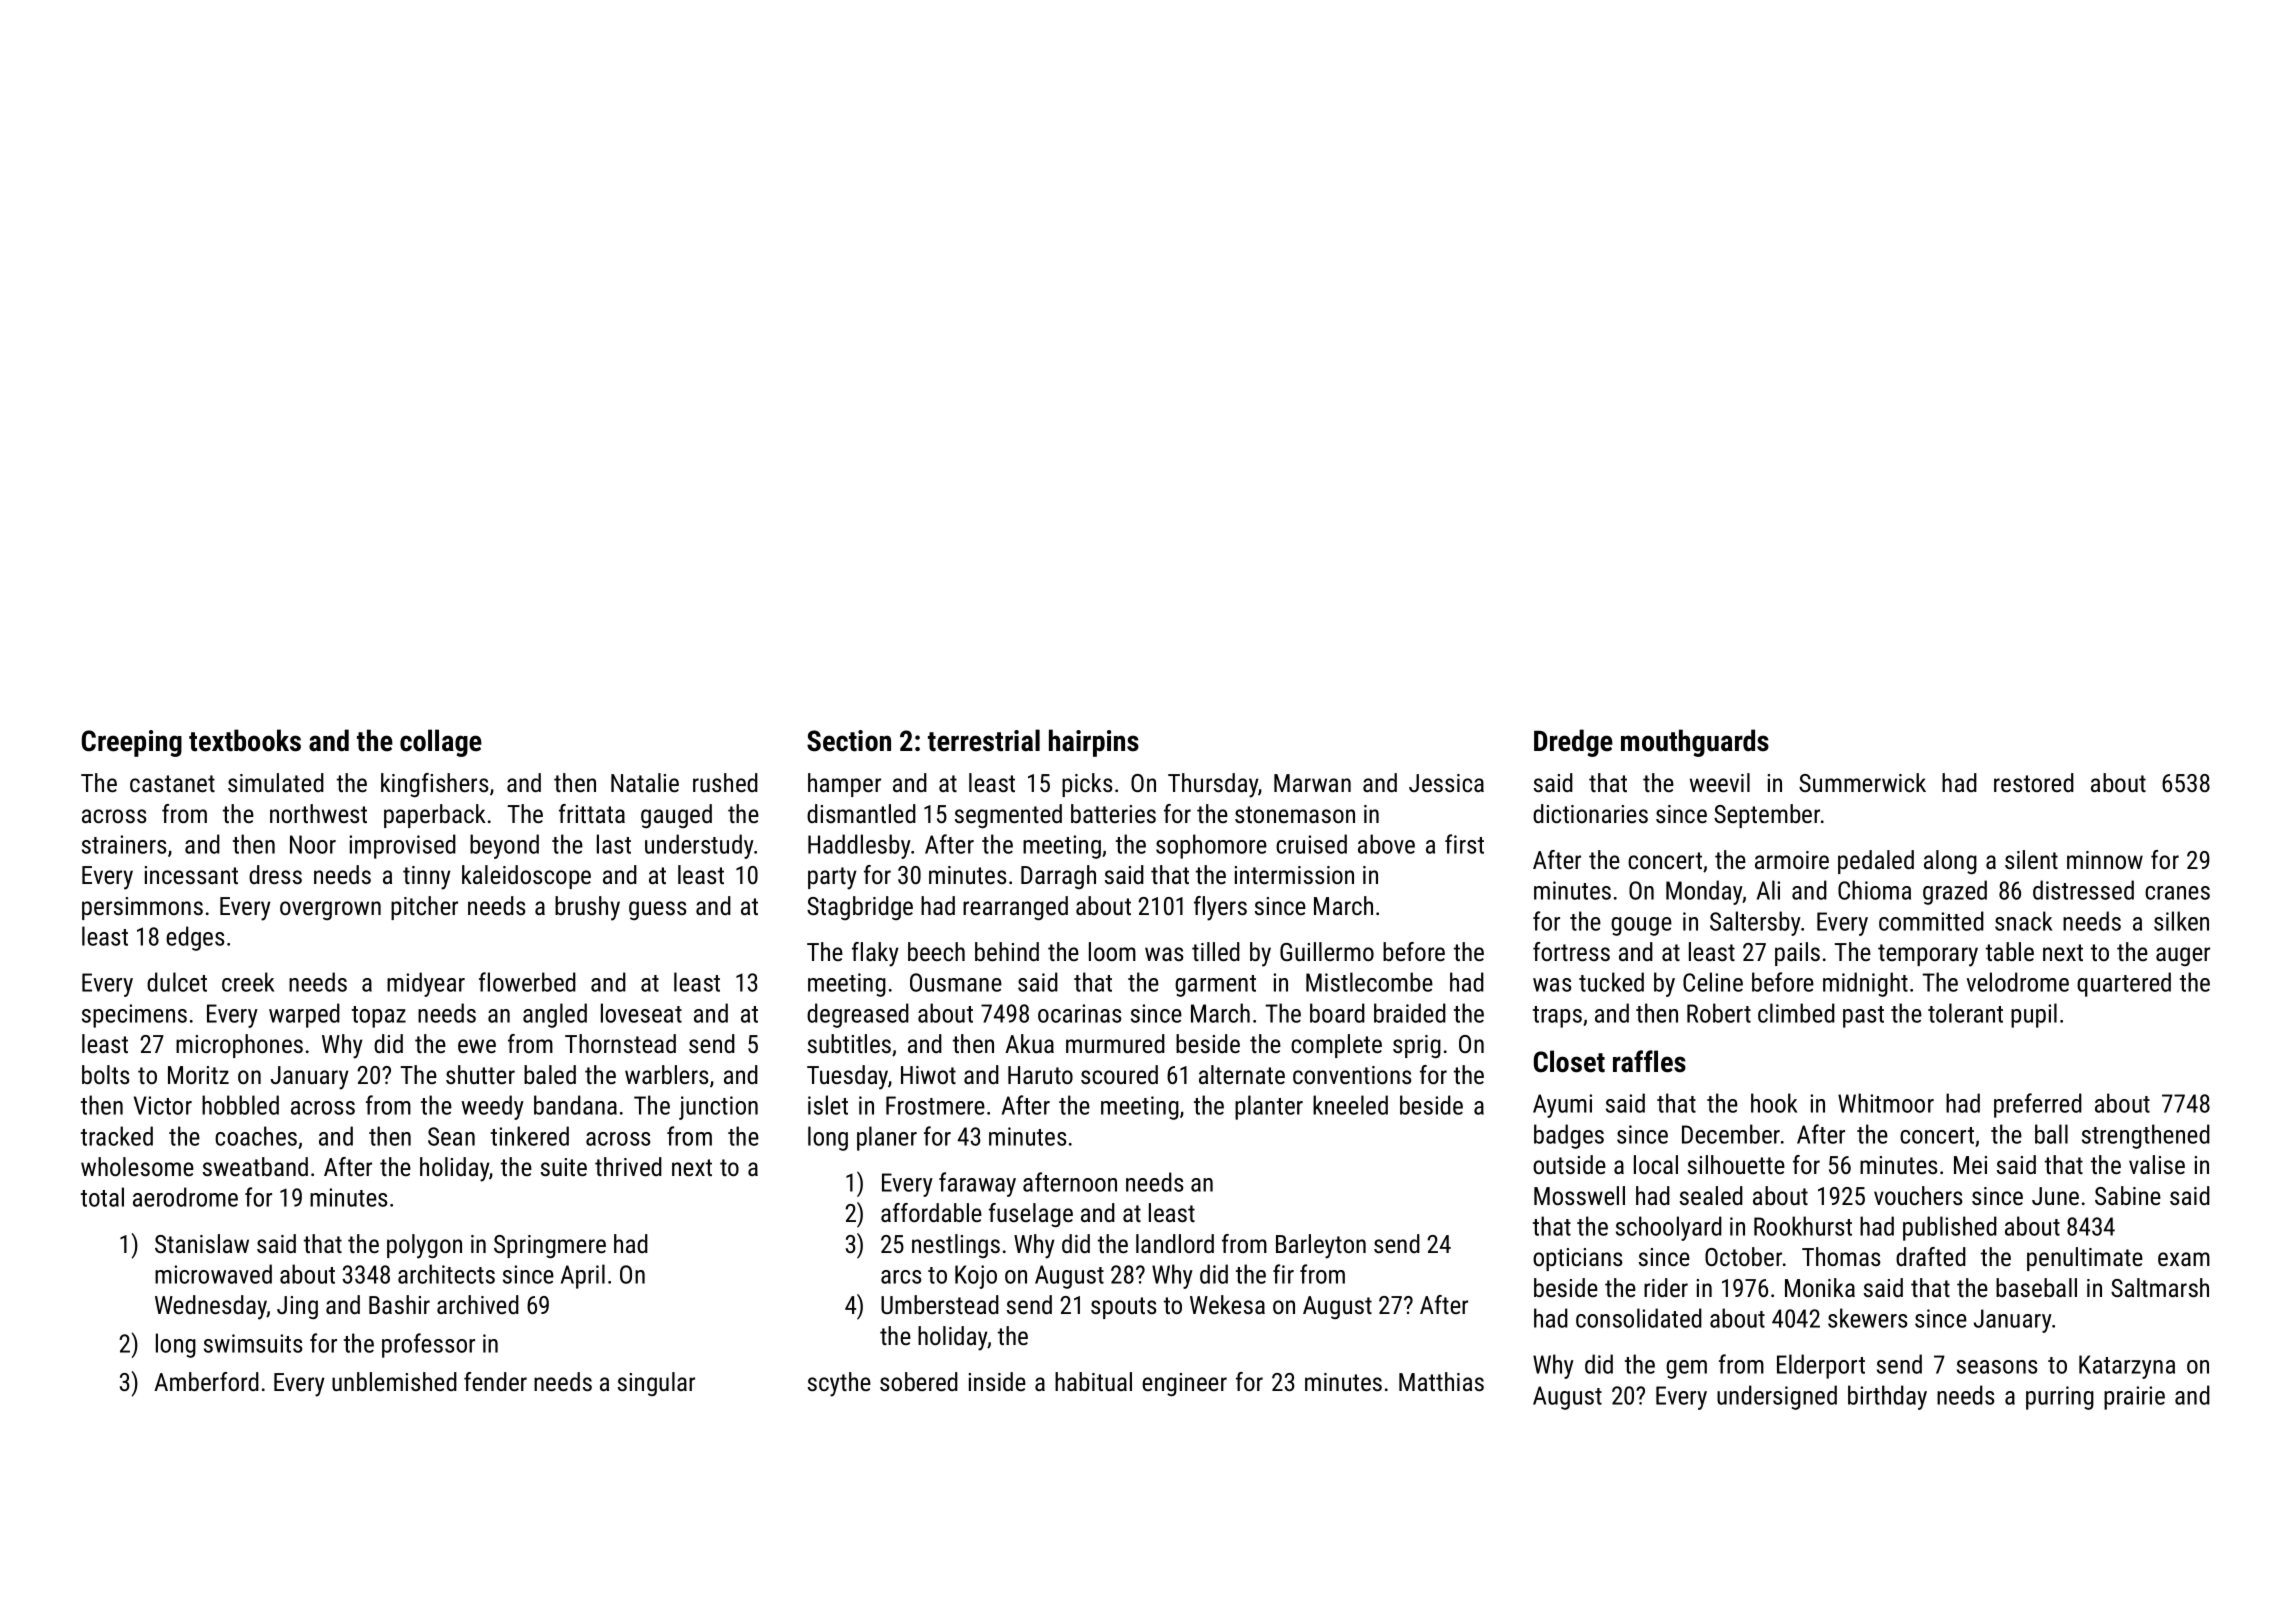 Image resolution: width=2292 pixels, height=1620 pixels. Describe the element at coordinates (1695, 743) in the image. I see `mouthguards` at that location.
